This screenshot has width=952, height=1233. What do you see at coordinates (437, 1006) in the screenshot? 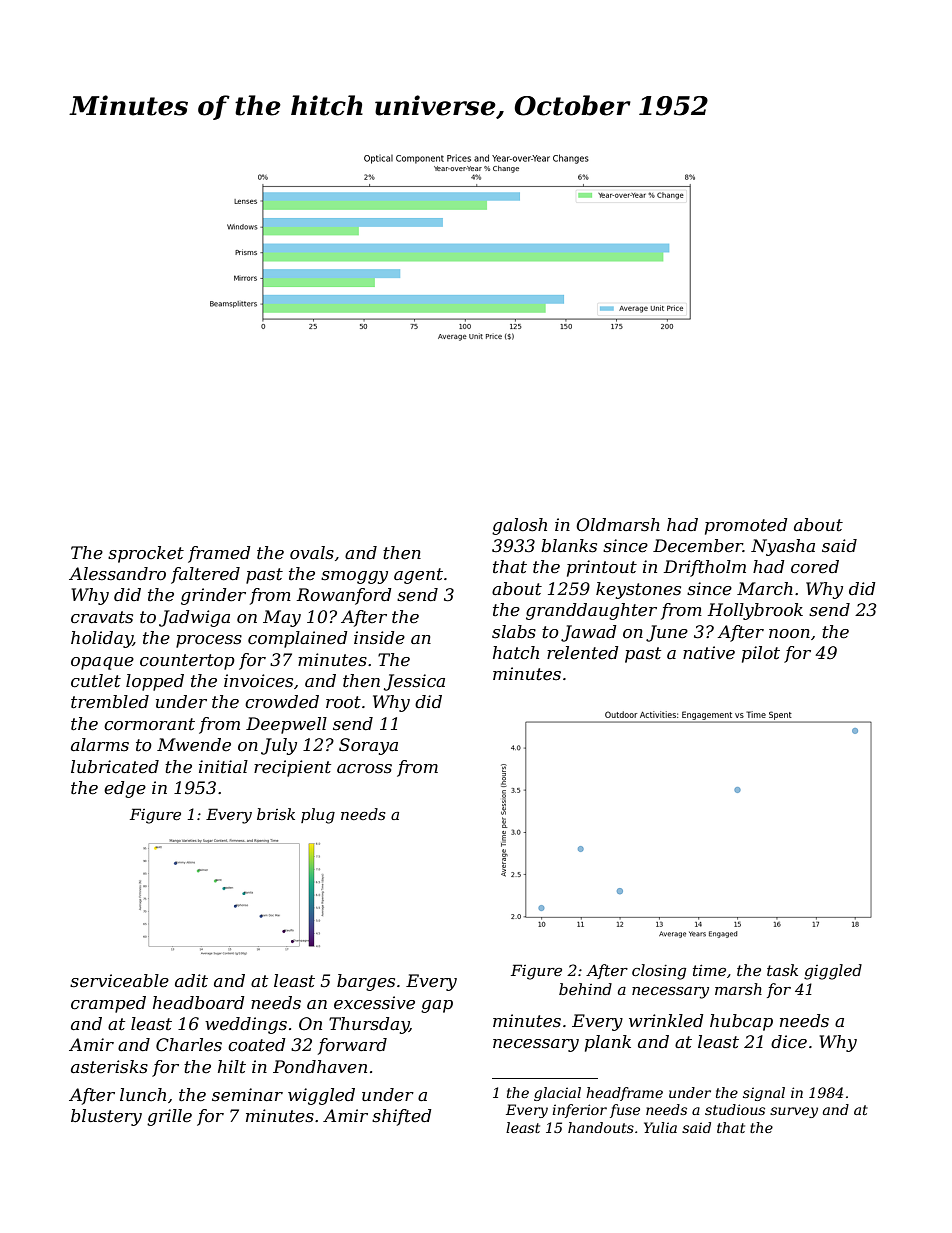
I see `gap` at bounding box center [437, 1006].
